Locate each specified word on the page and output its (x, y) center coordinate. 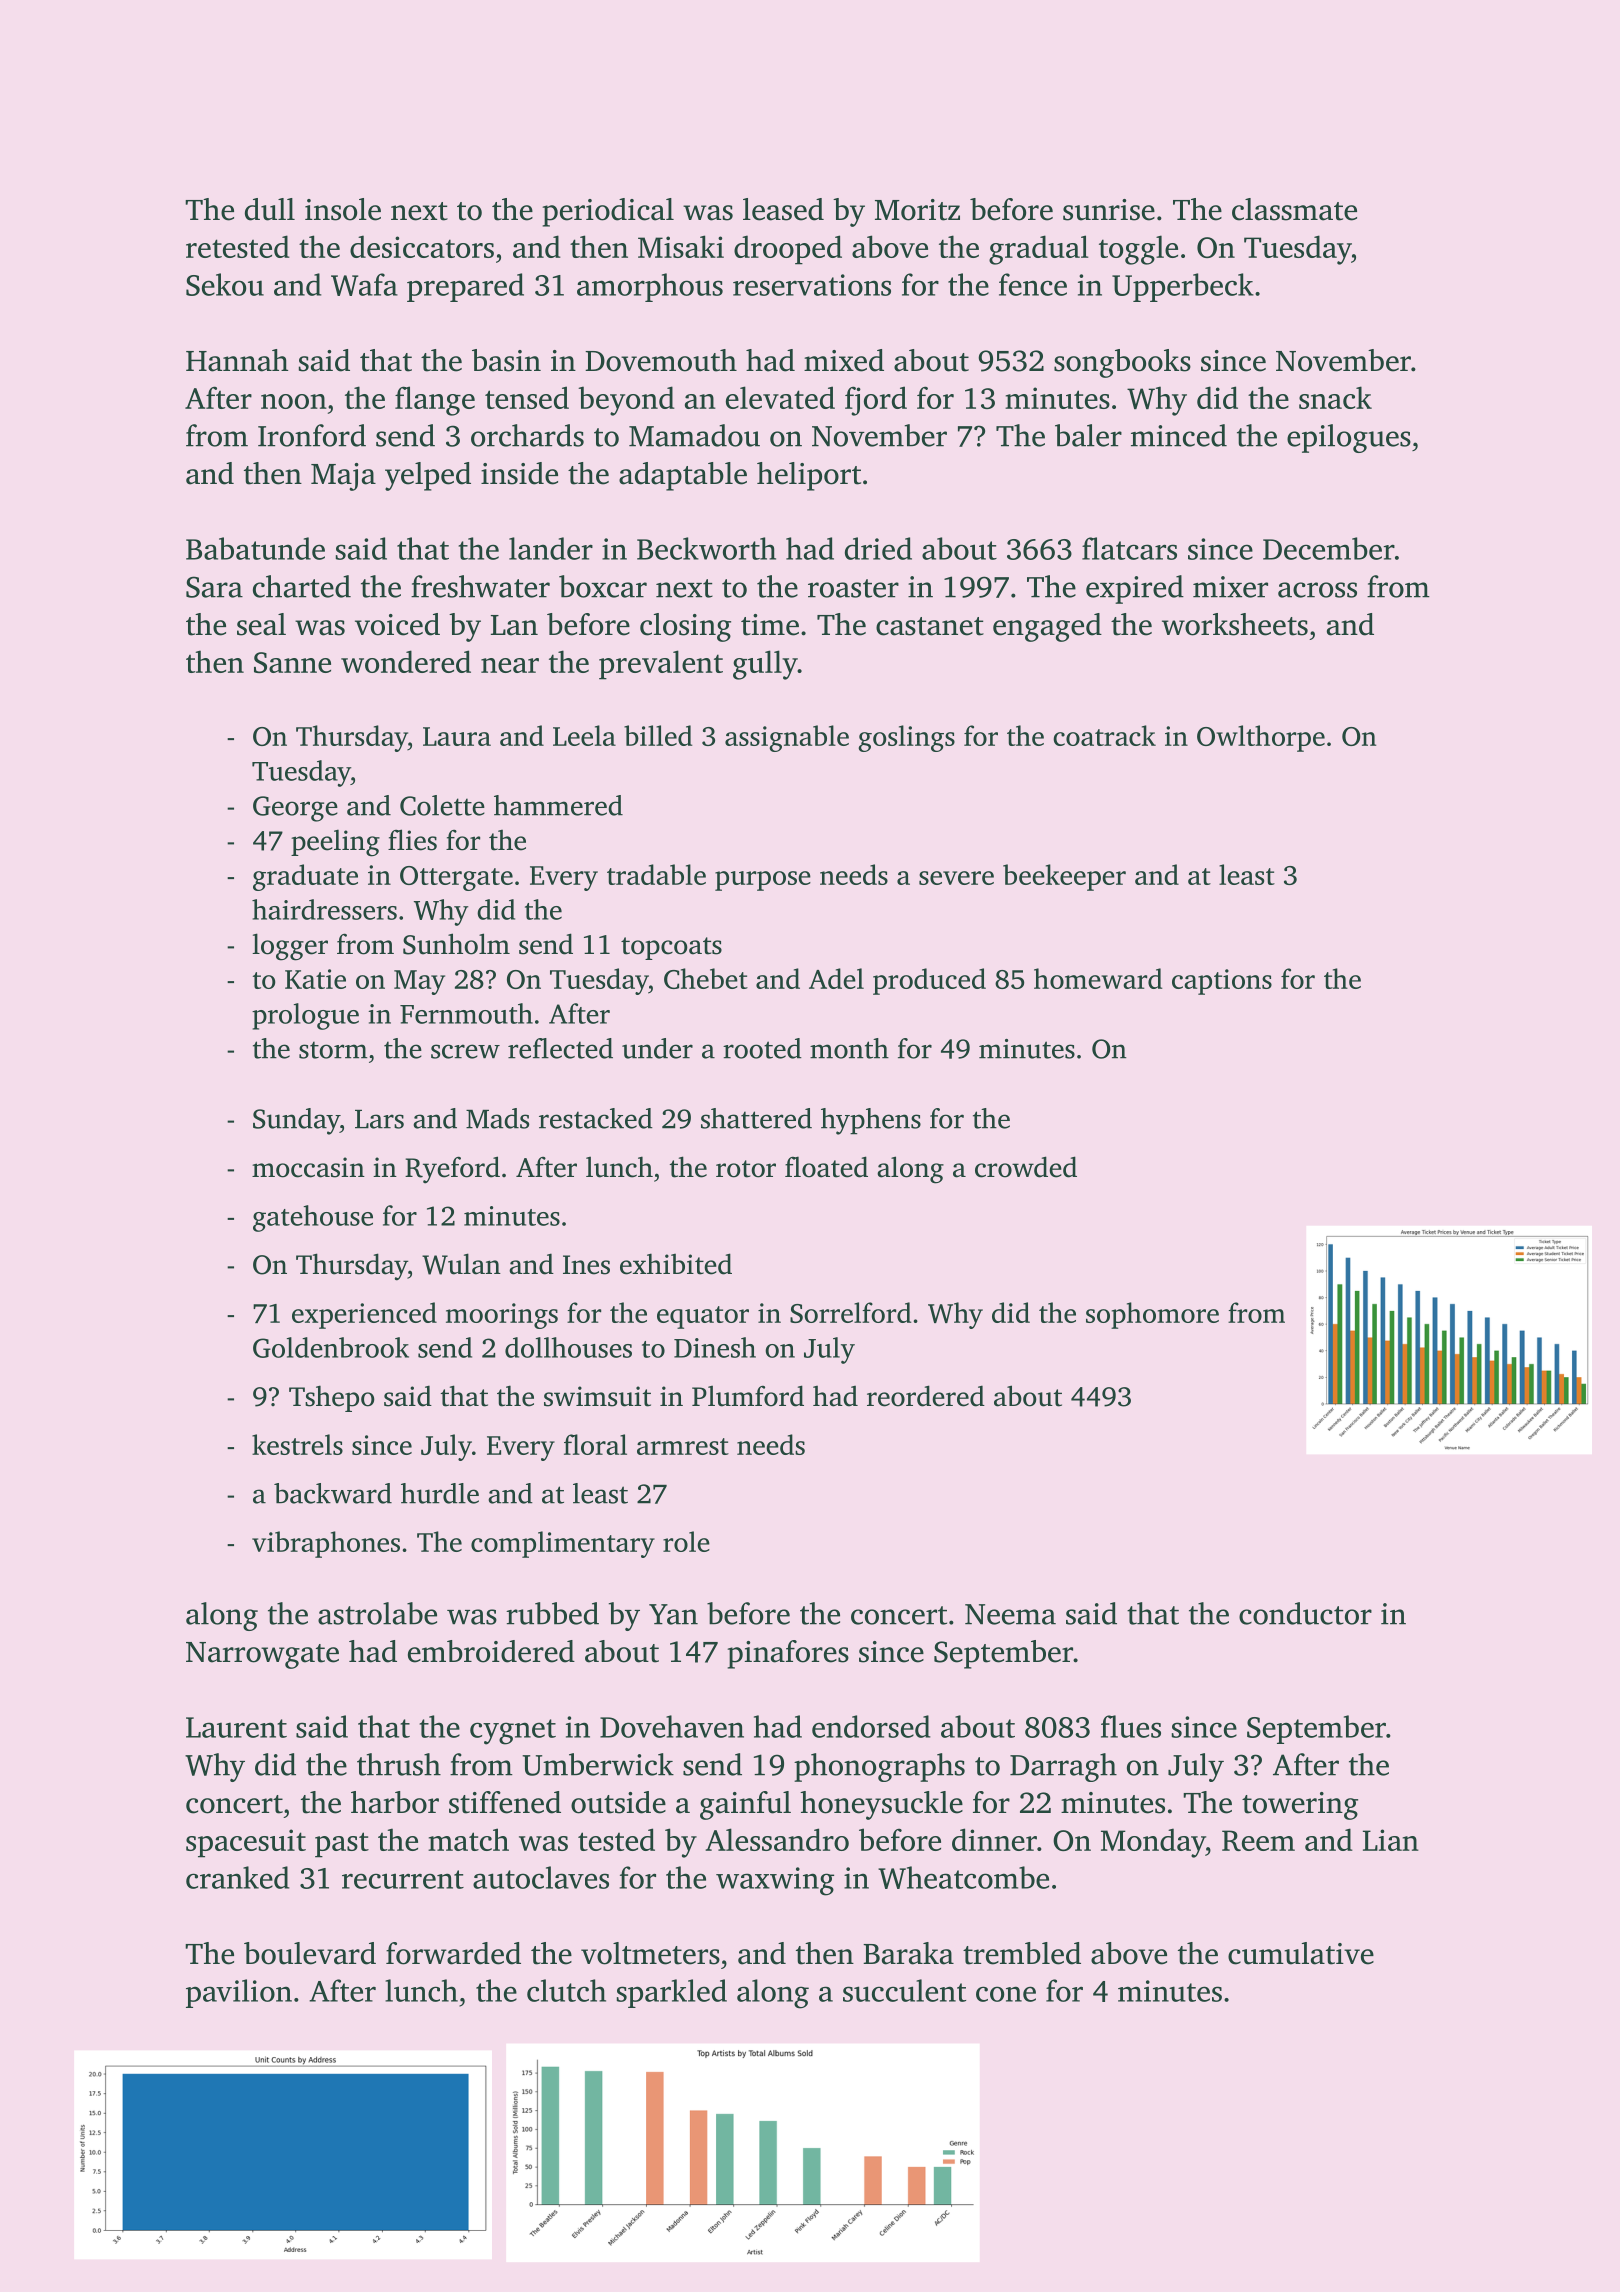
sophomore (1152, 1315)
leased (783, 209)
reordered (926, 1396)
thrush (399, 1764)
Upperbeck (1183, 287)
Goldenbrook (331, 1347)
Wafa (364, 284)
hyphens (871, 1121)
